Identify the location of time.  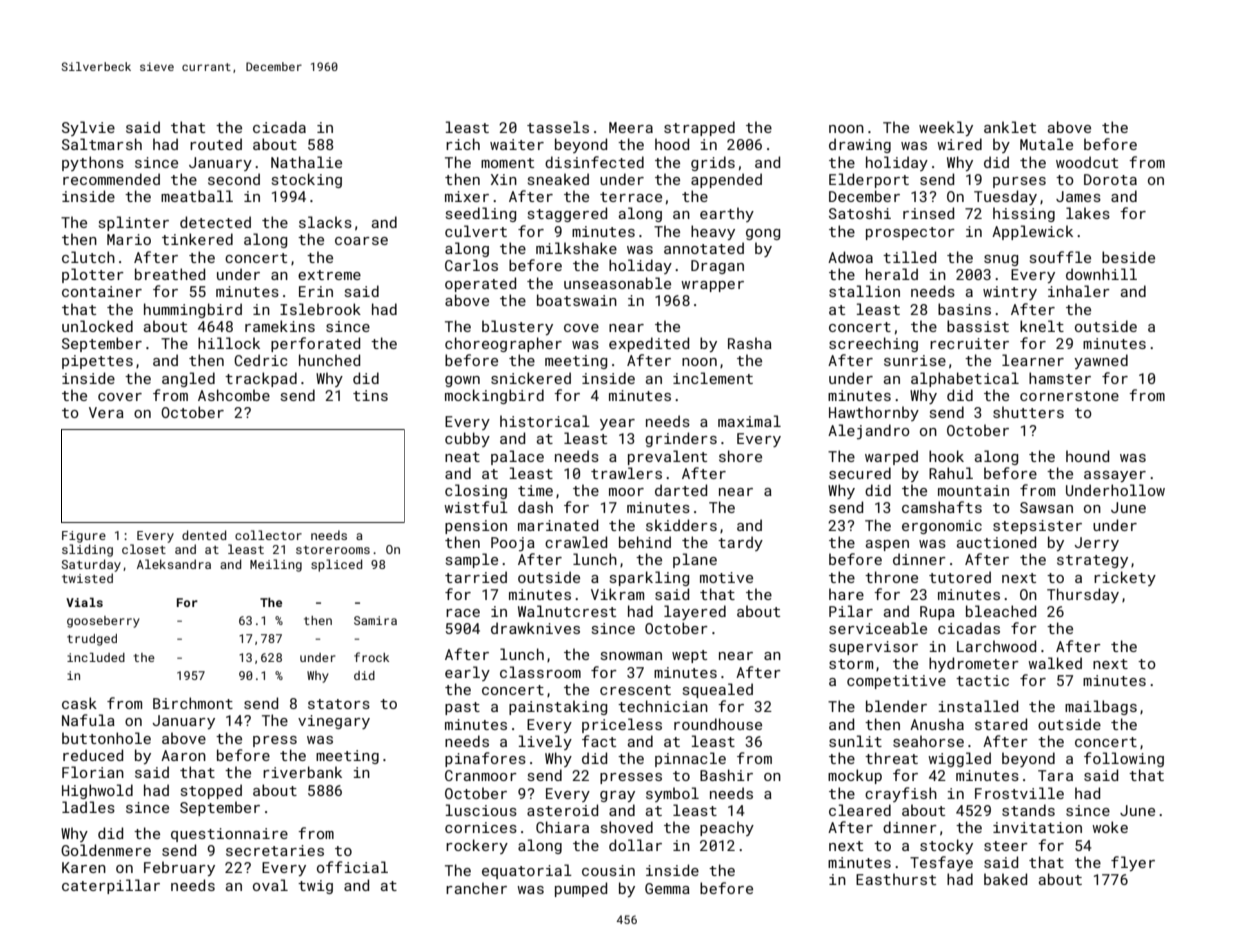
(535, 490).
